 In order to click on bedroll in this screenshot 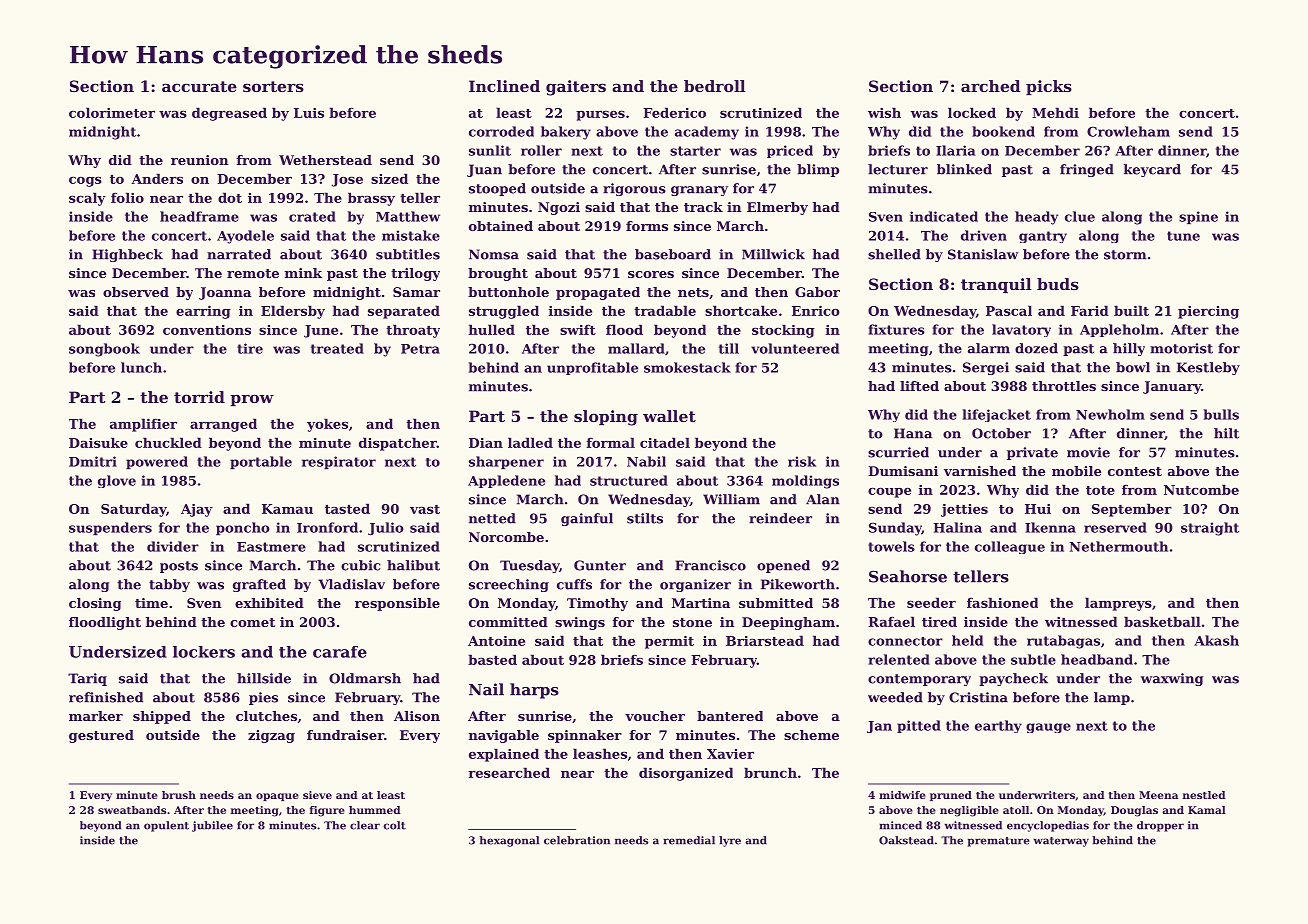, I will do `click(715, 86)`.
